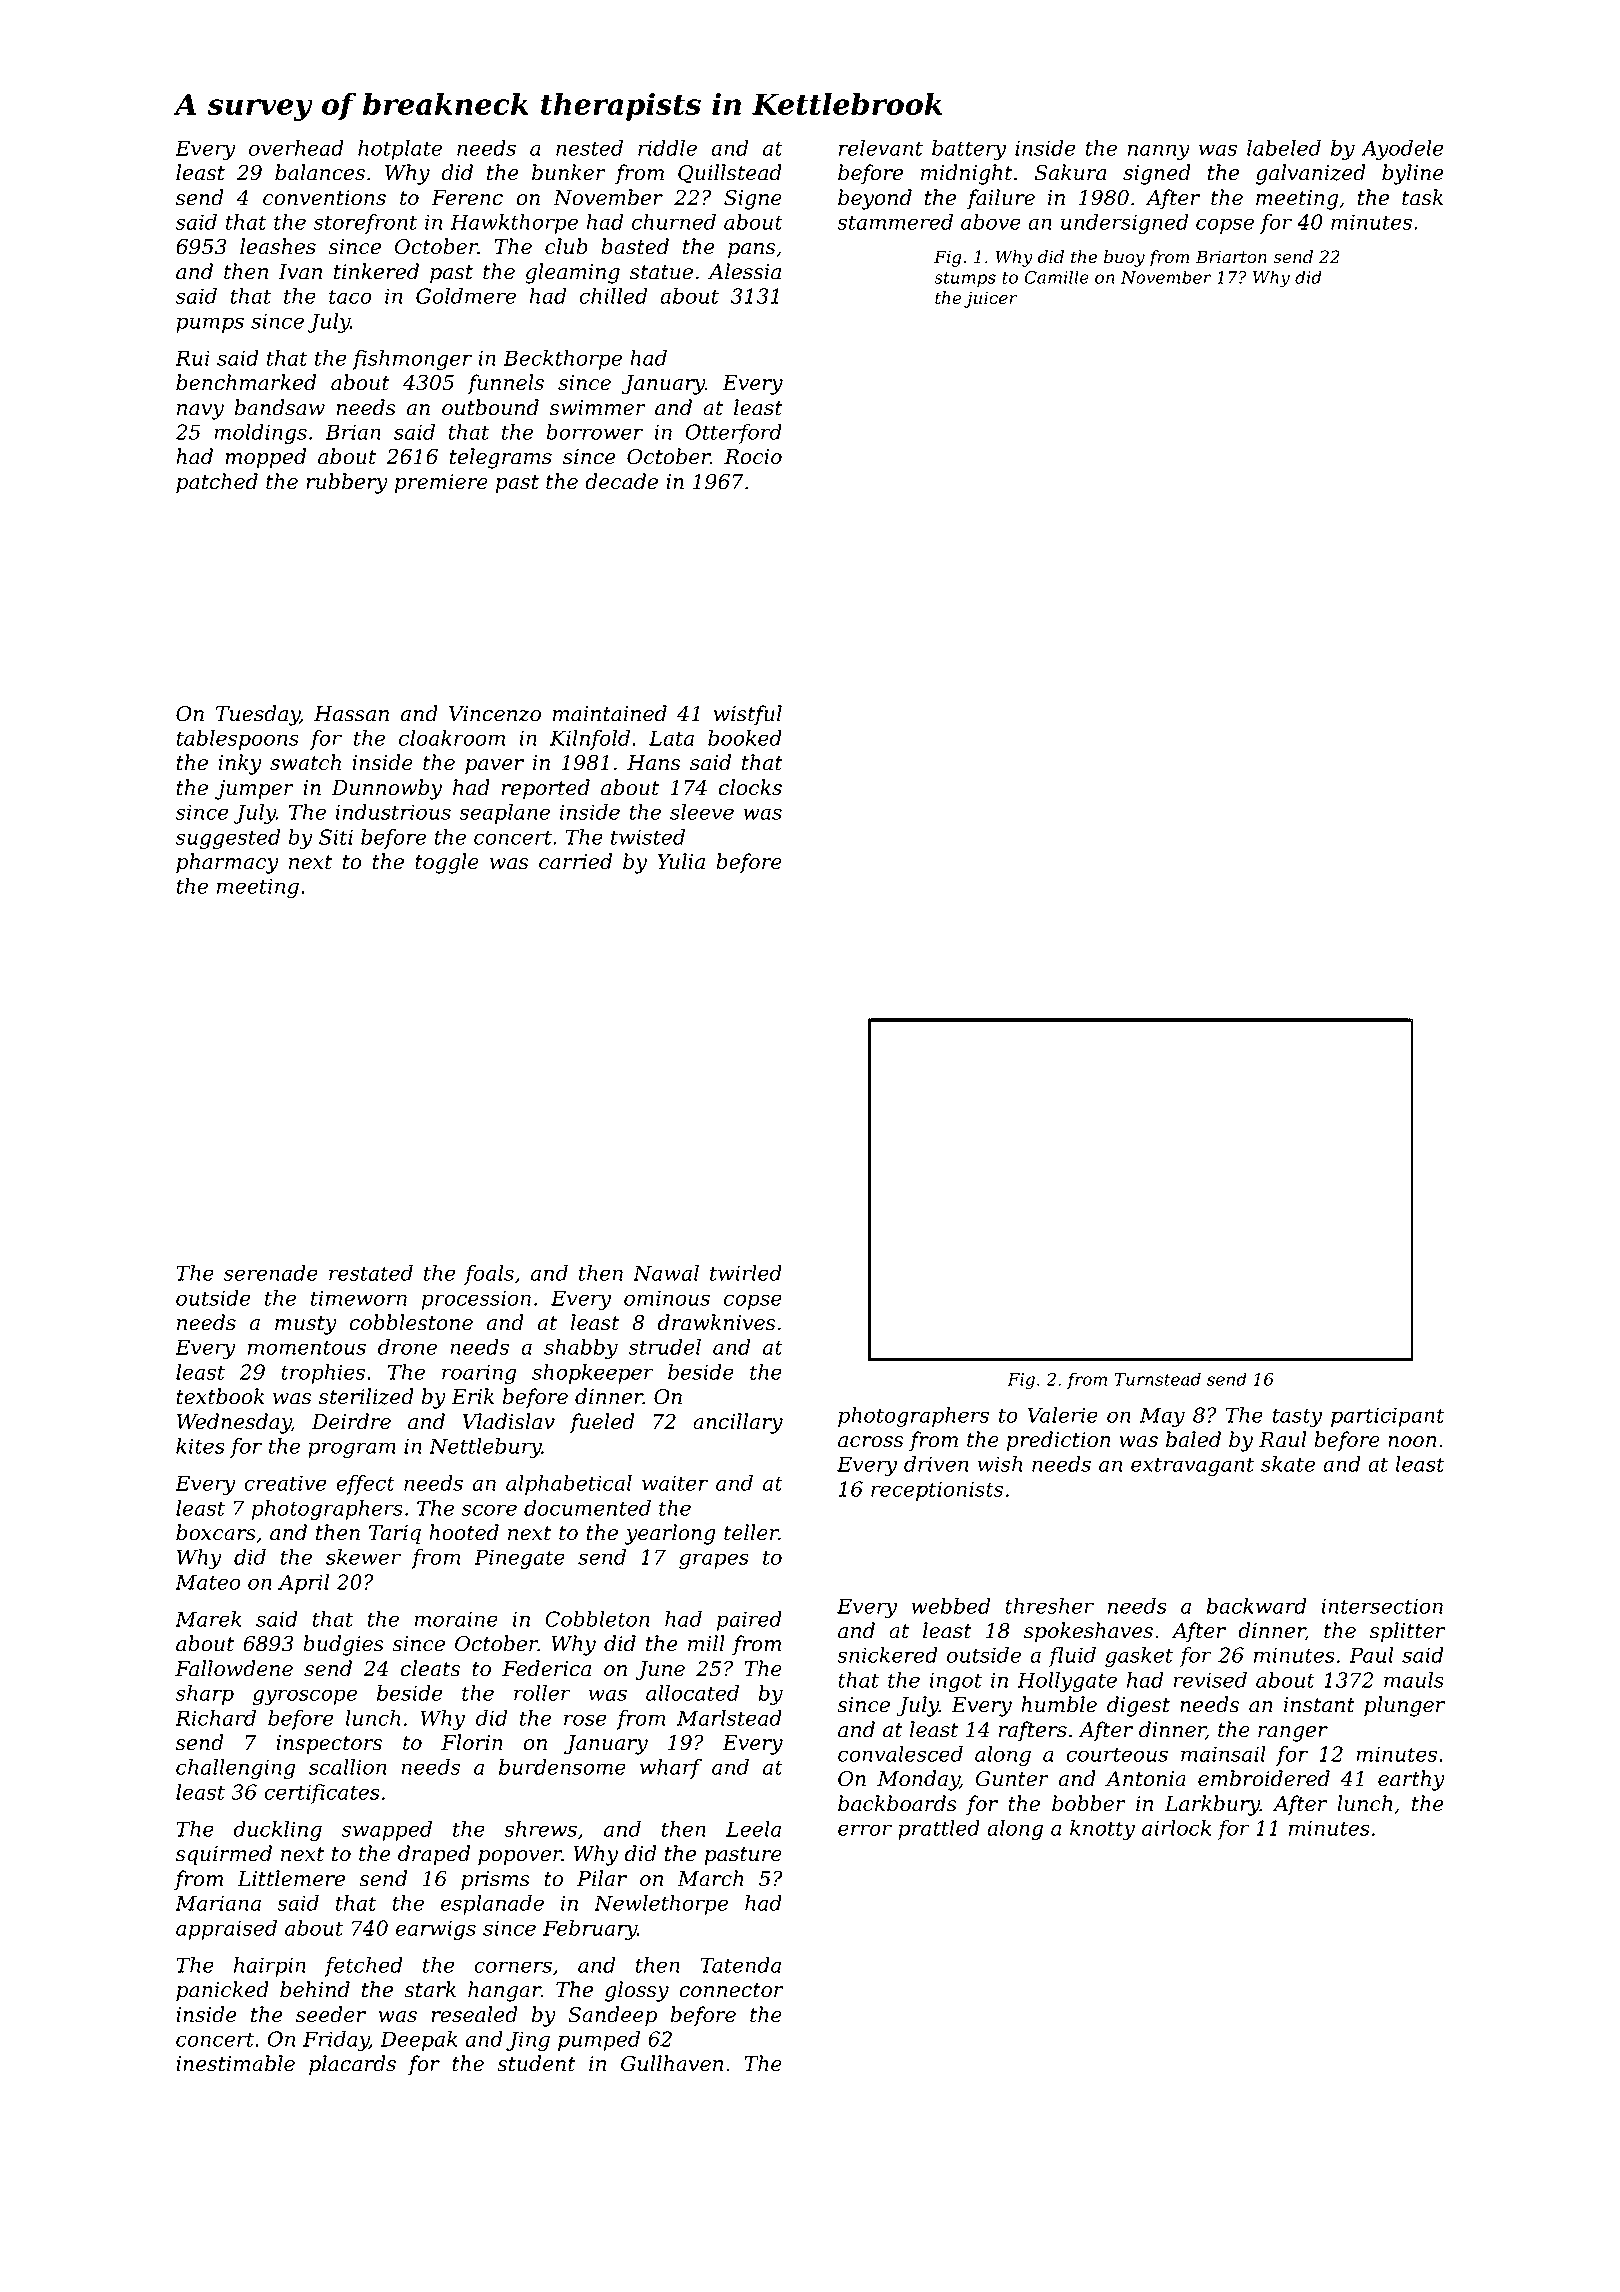  What do you see at coordinates (296, 148) in the screenshot?
I see `overhead` at bounding box center [296, 148].
